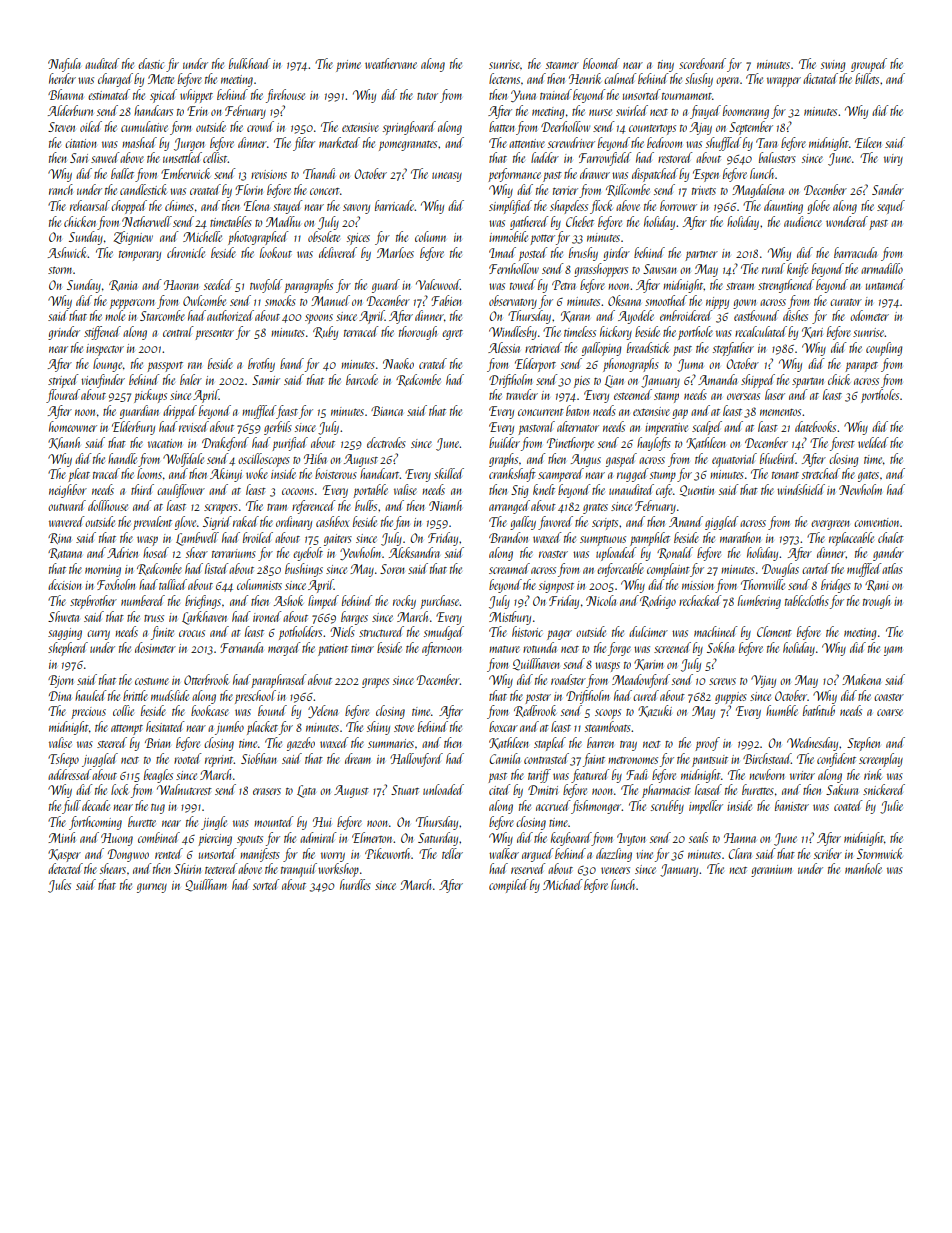  Describe the element at coordinates (155, 647) in the screenshot. I see `dosimeter` at that location.
